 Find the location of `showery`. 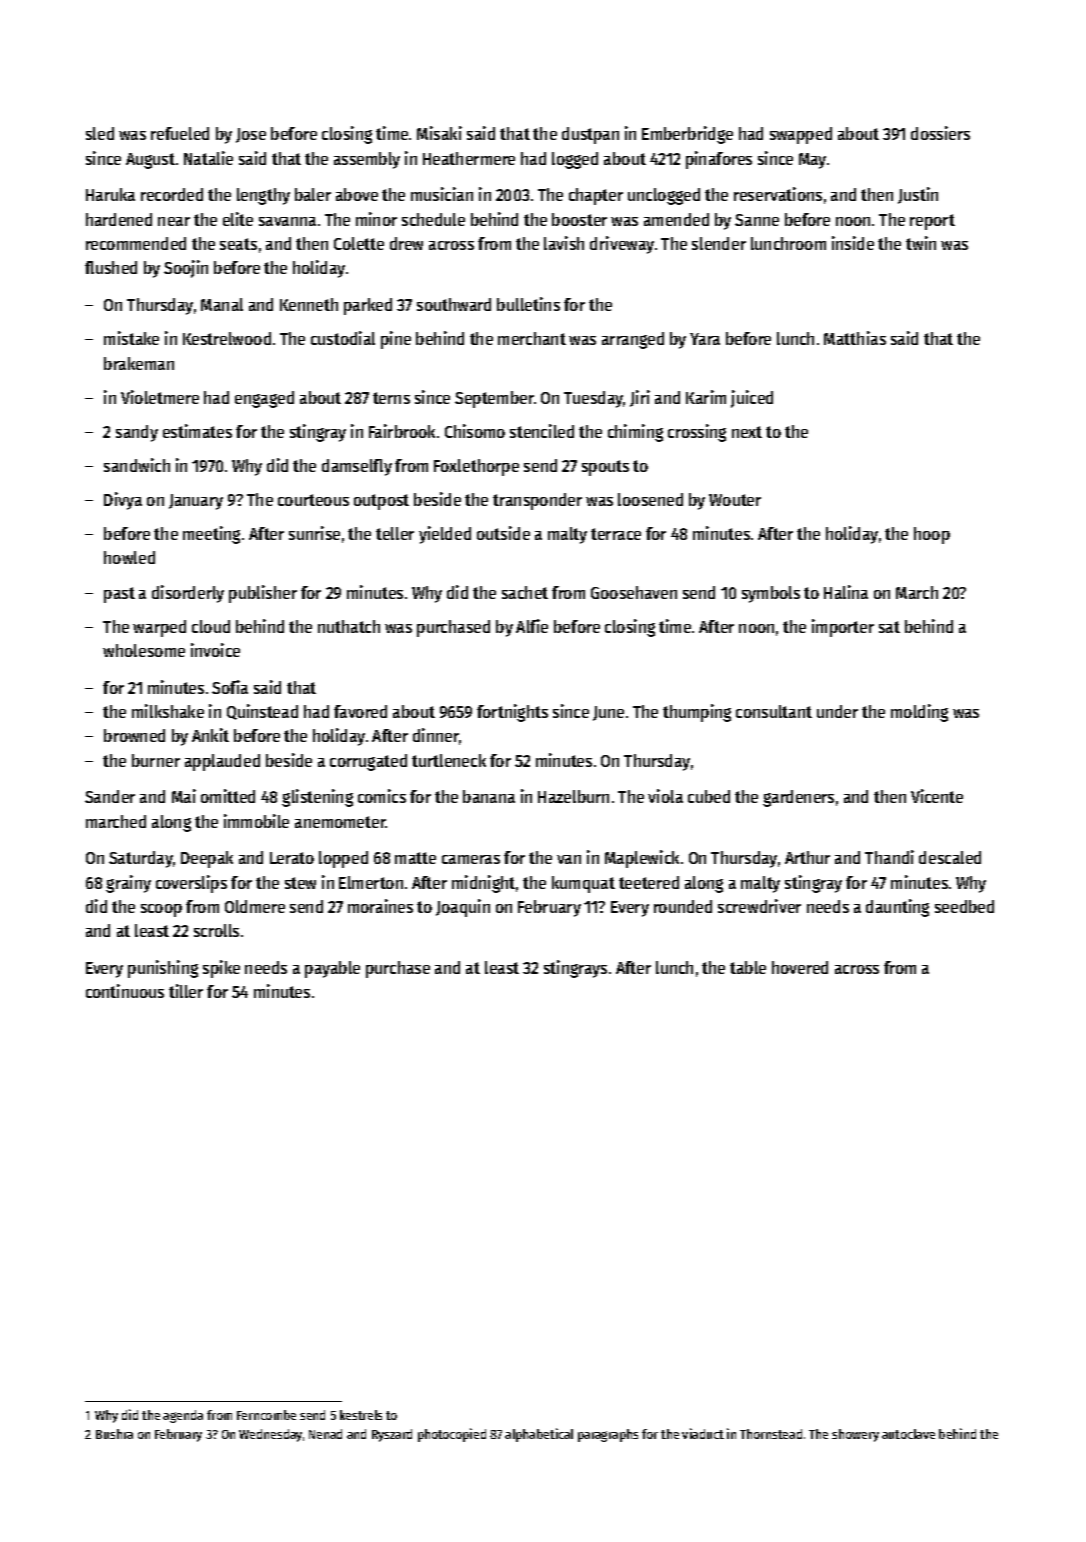

showery is located at coordinates (855, 1435).
